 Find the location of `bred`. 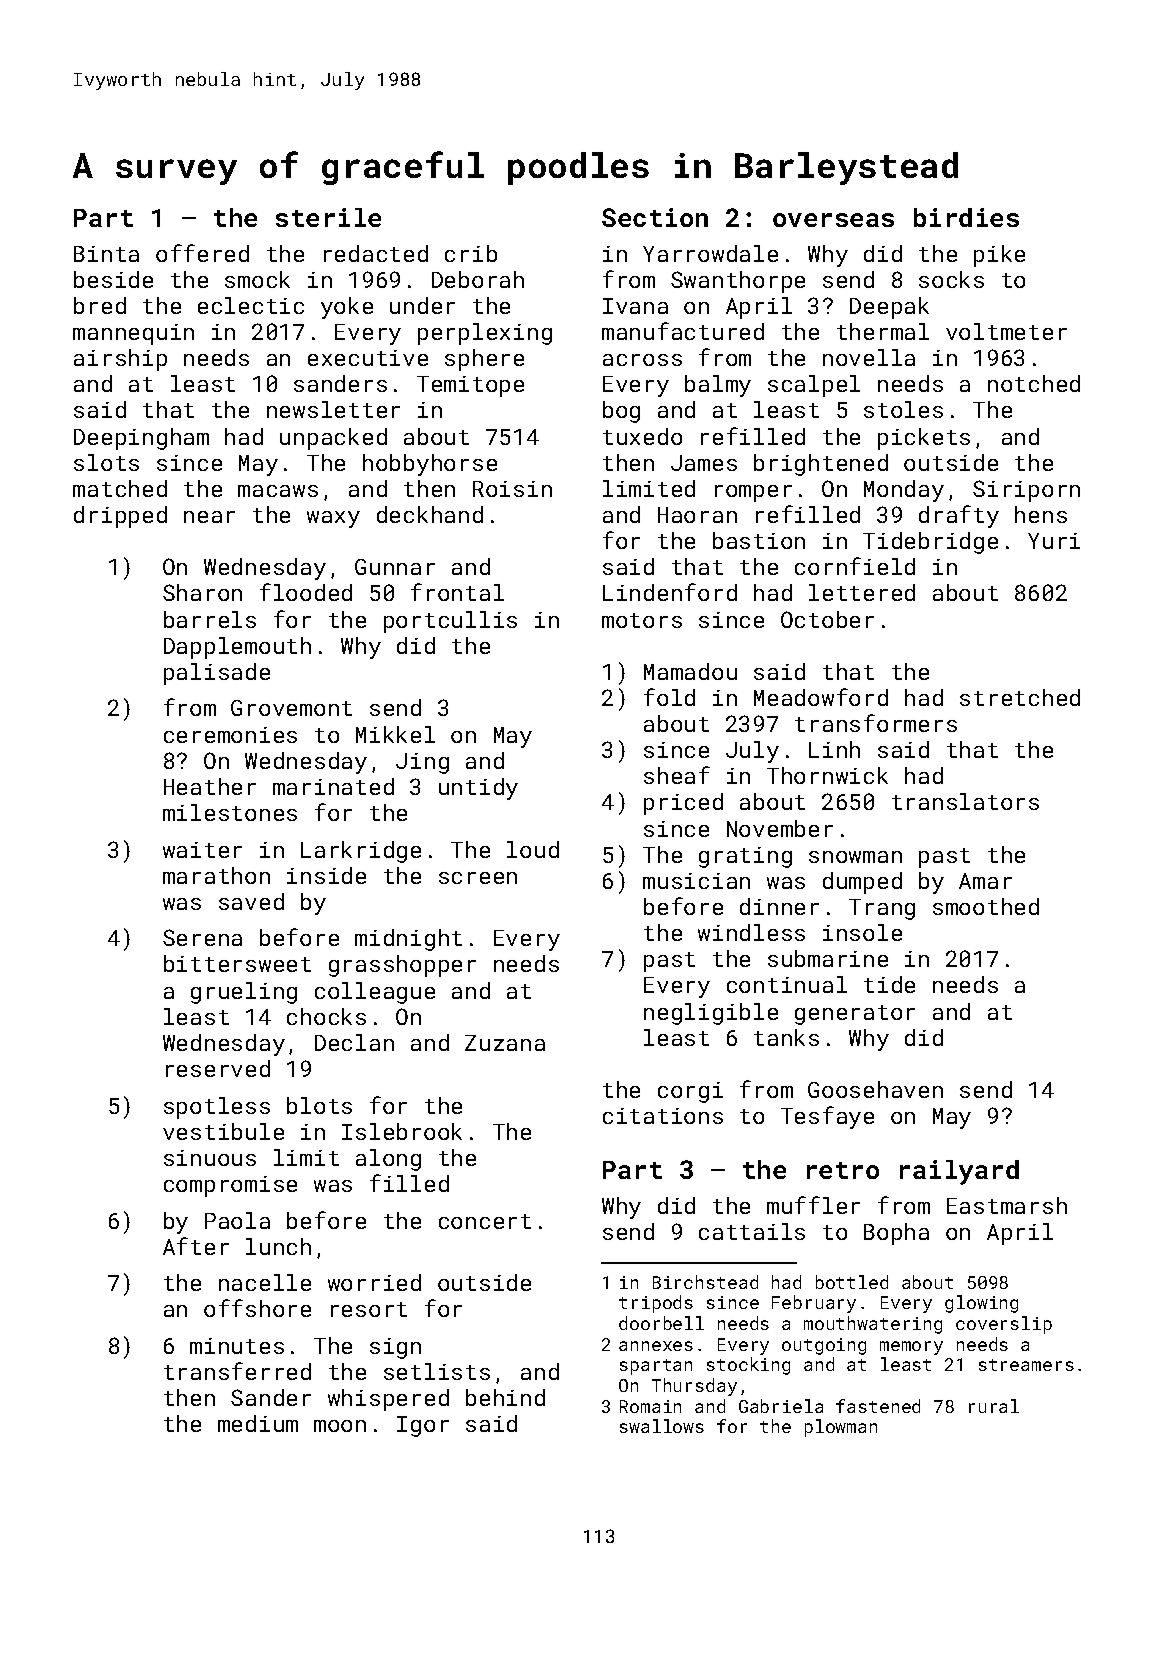

bred is located at coordinates (100, 305).
